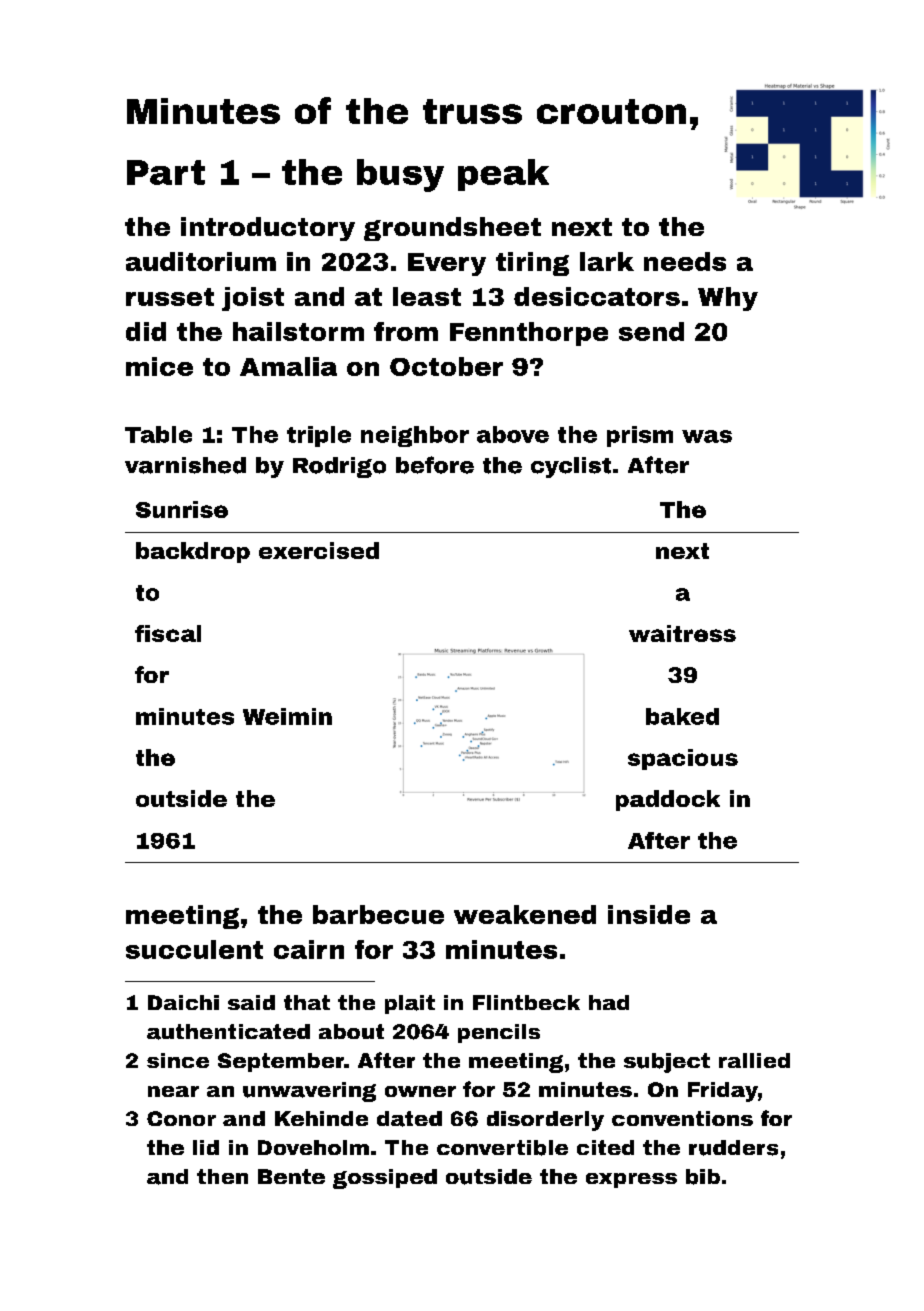 This screenshot has height=1311, width=924. Describe the element at coordinates (400, 175) in the screenshot. I see `busy` at that location.
